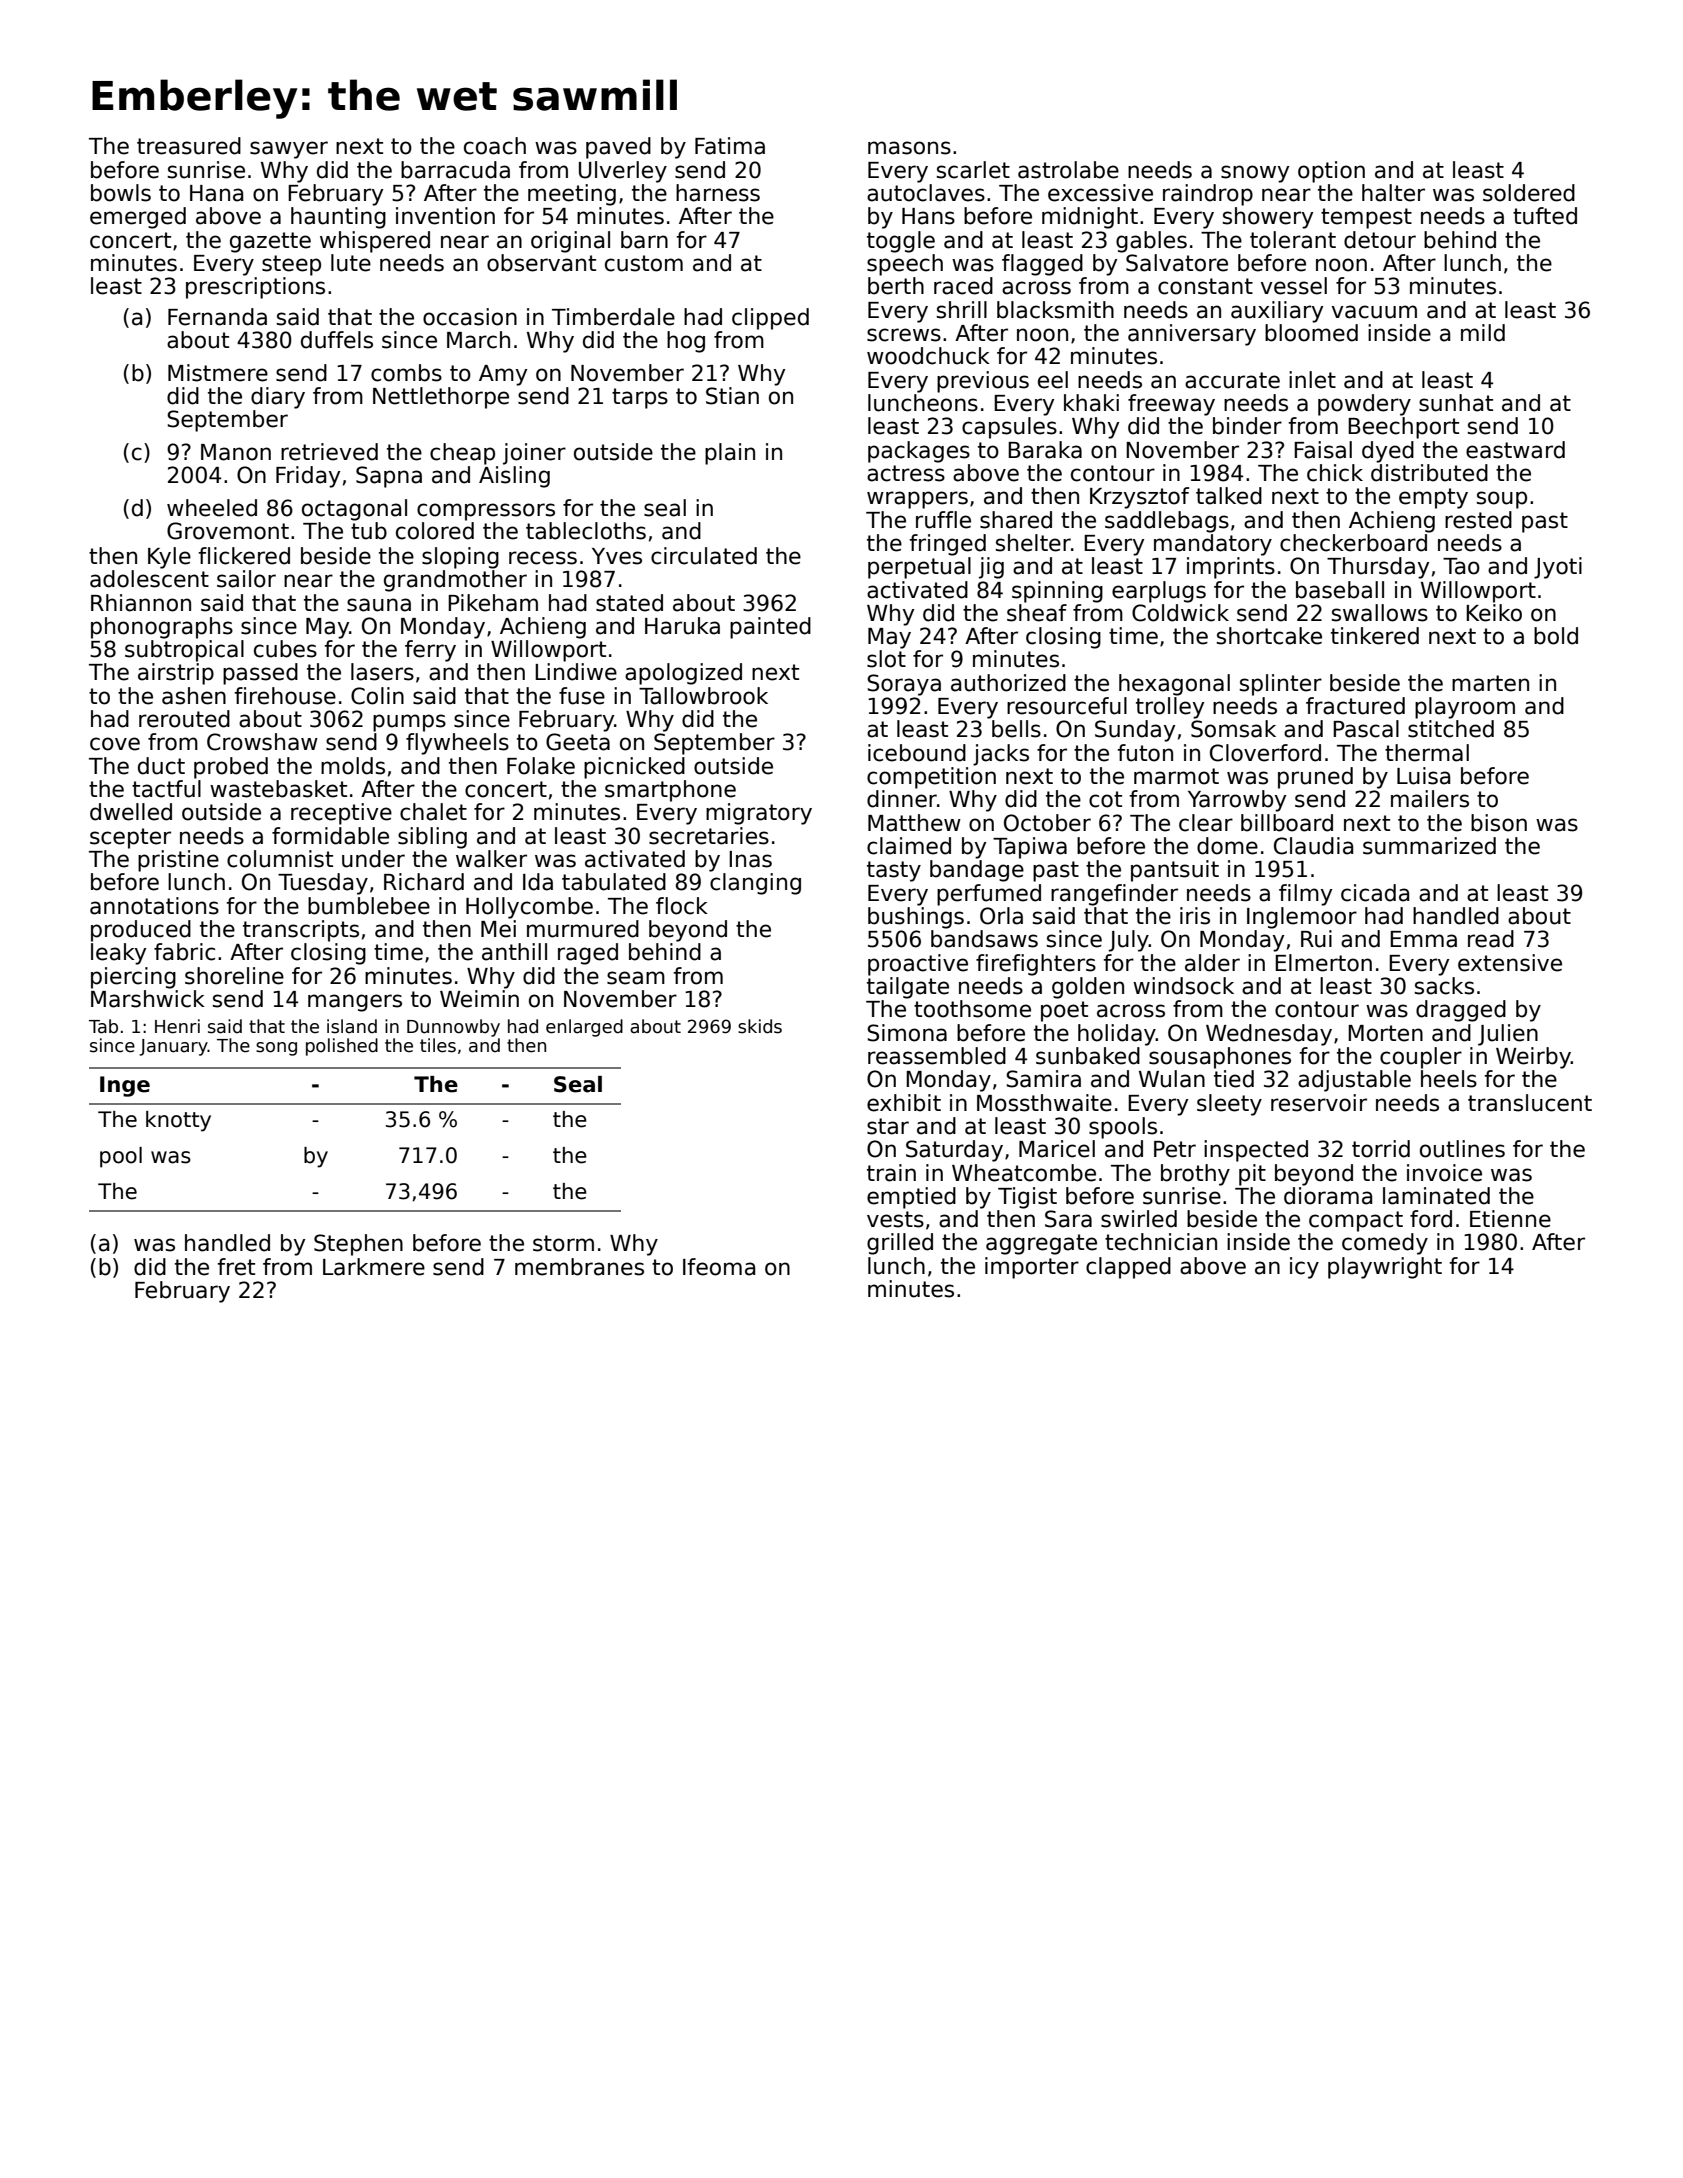 This screenshot has width=1683, height=2178. I want to click on binder, so click(1247, 426).
